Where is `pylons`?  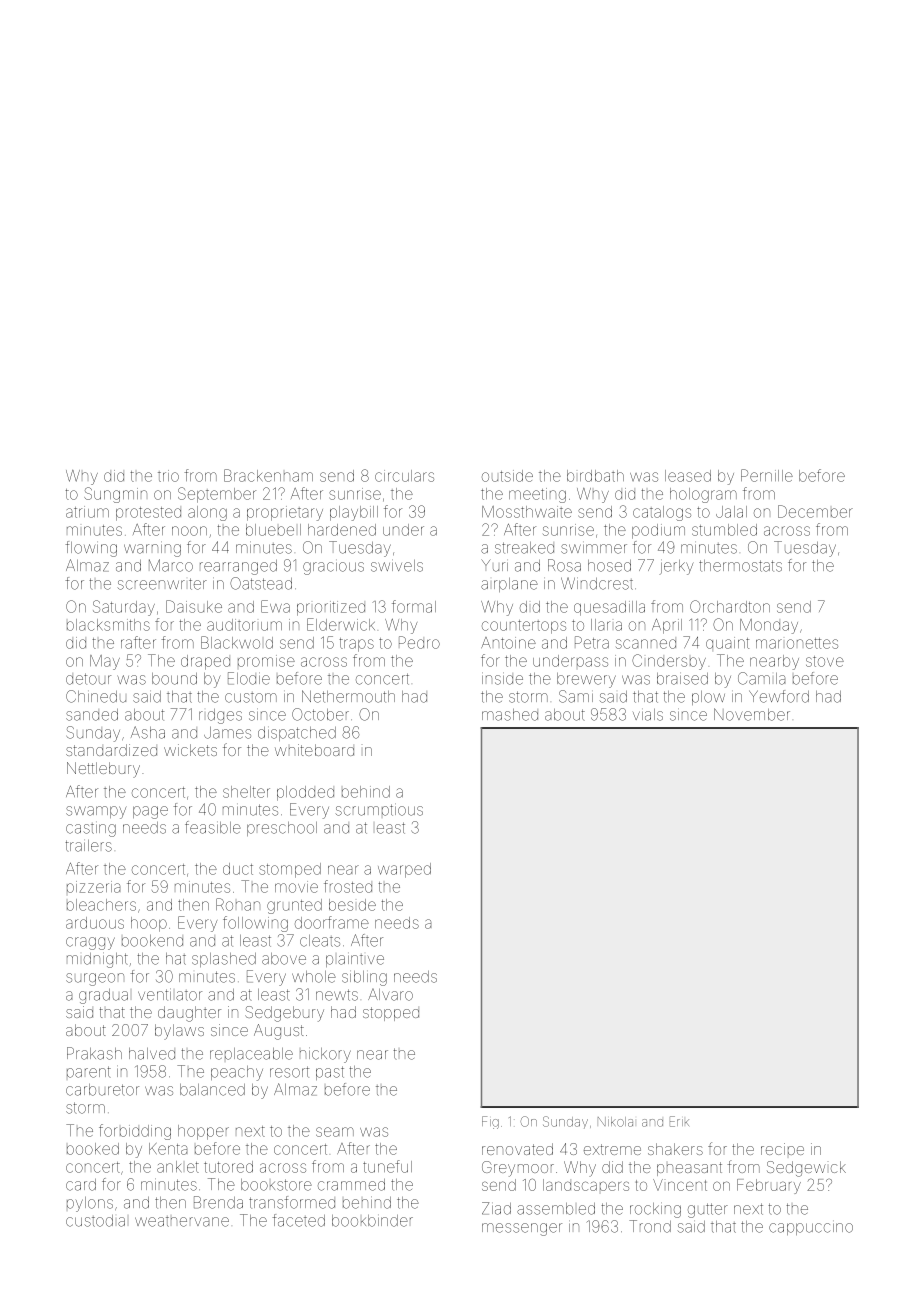
pylons is located at coordinates (90, 1204).
